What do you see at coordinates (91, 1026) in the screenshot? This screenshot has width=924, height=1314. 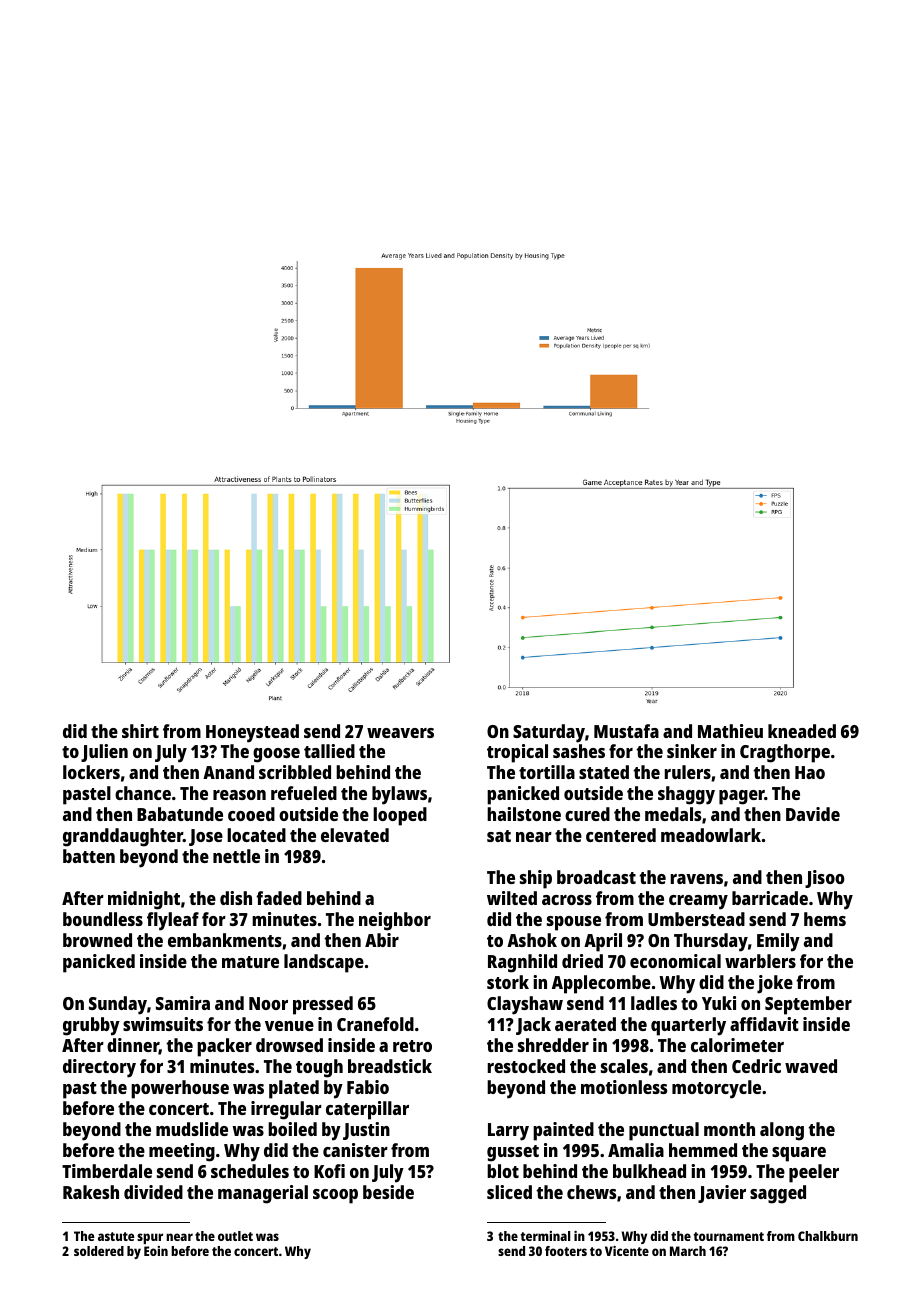 I see `grubby` at bounding box center [91, 1026].
